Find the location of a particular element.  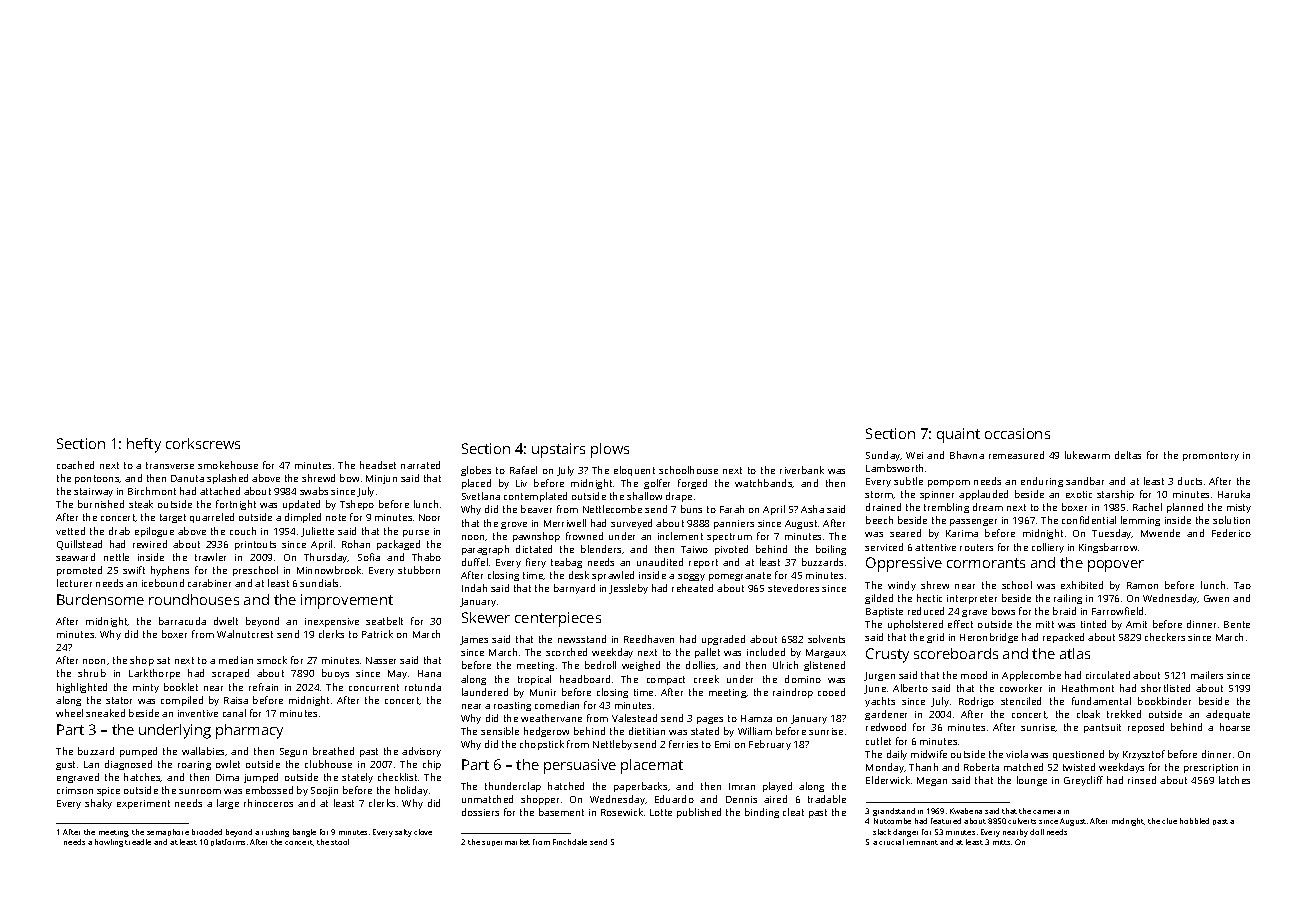

riverbank is located at coordinates (802, 470).
